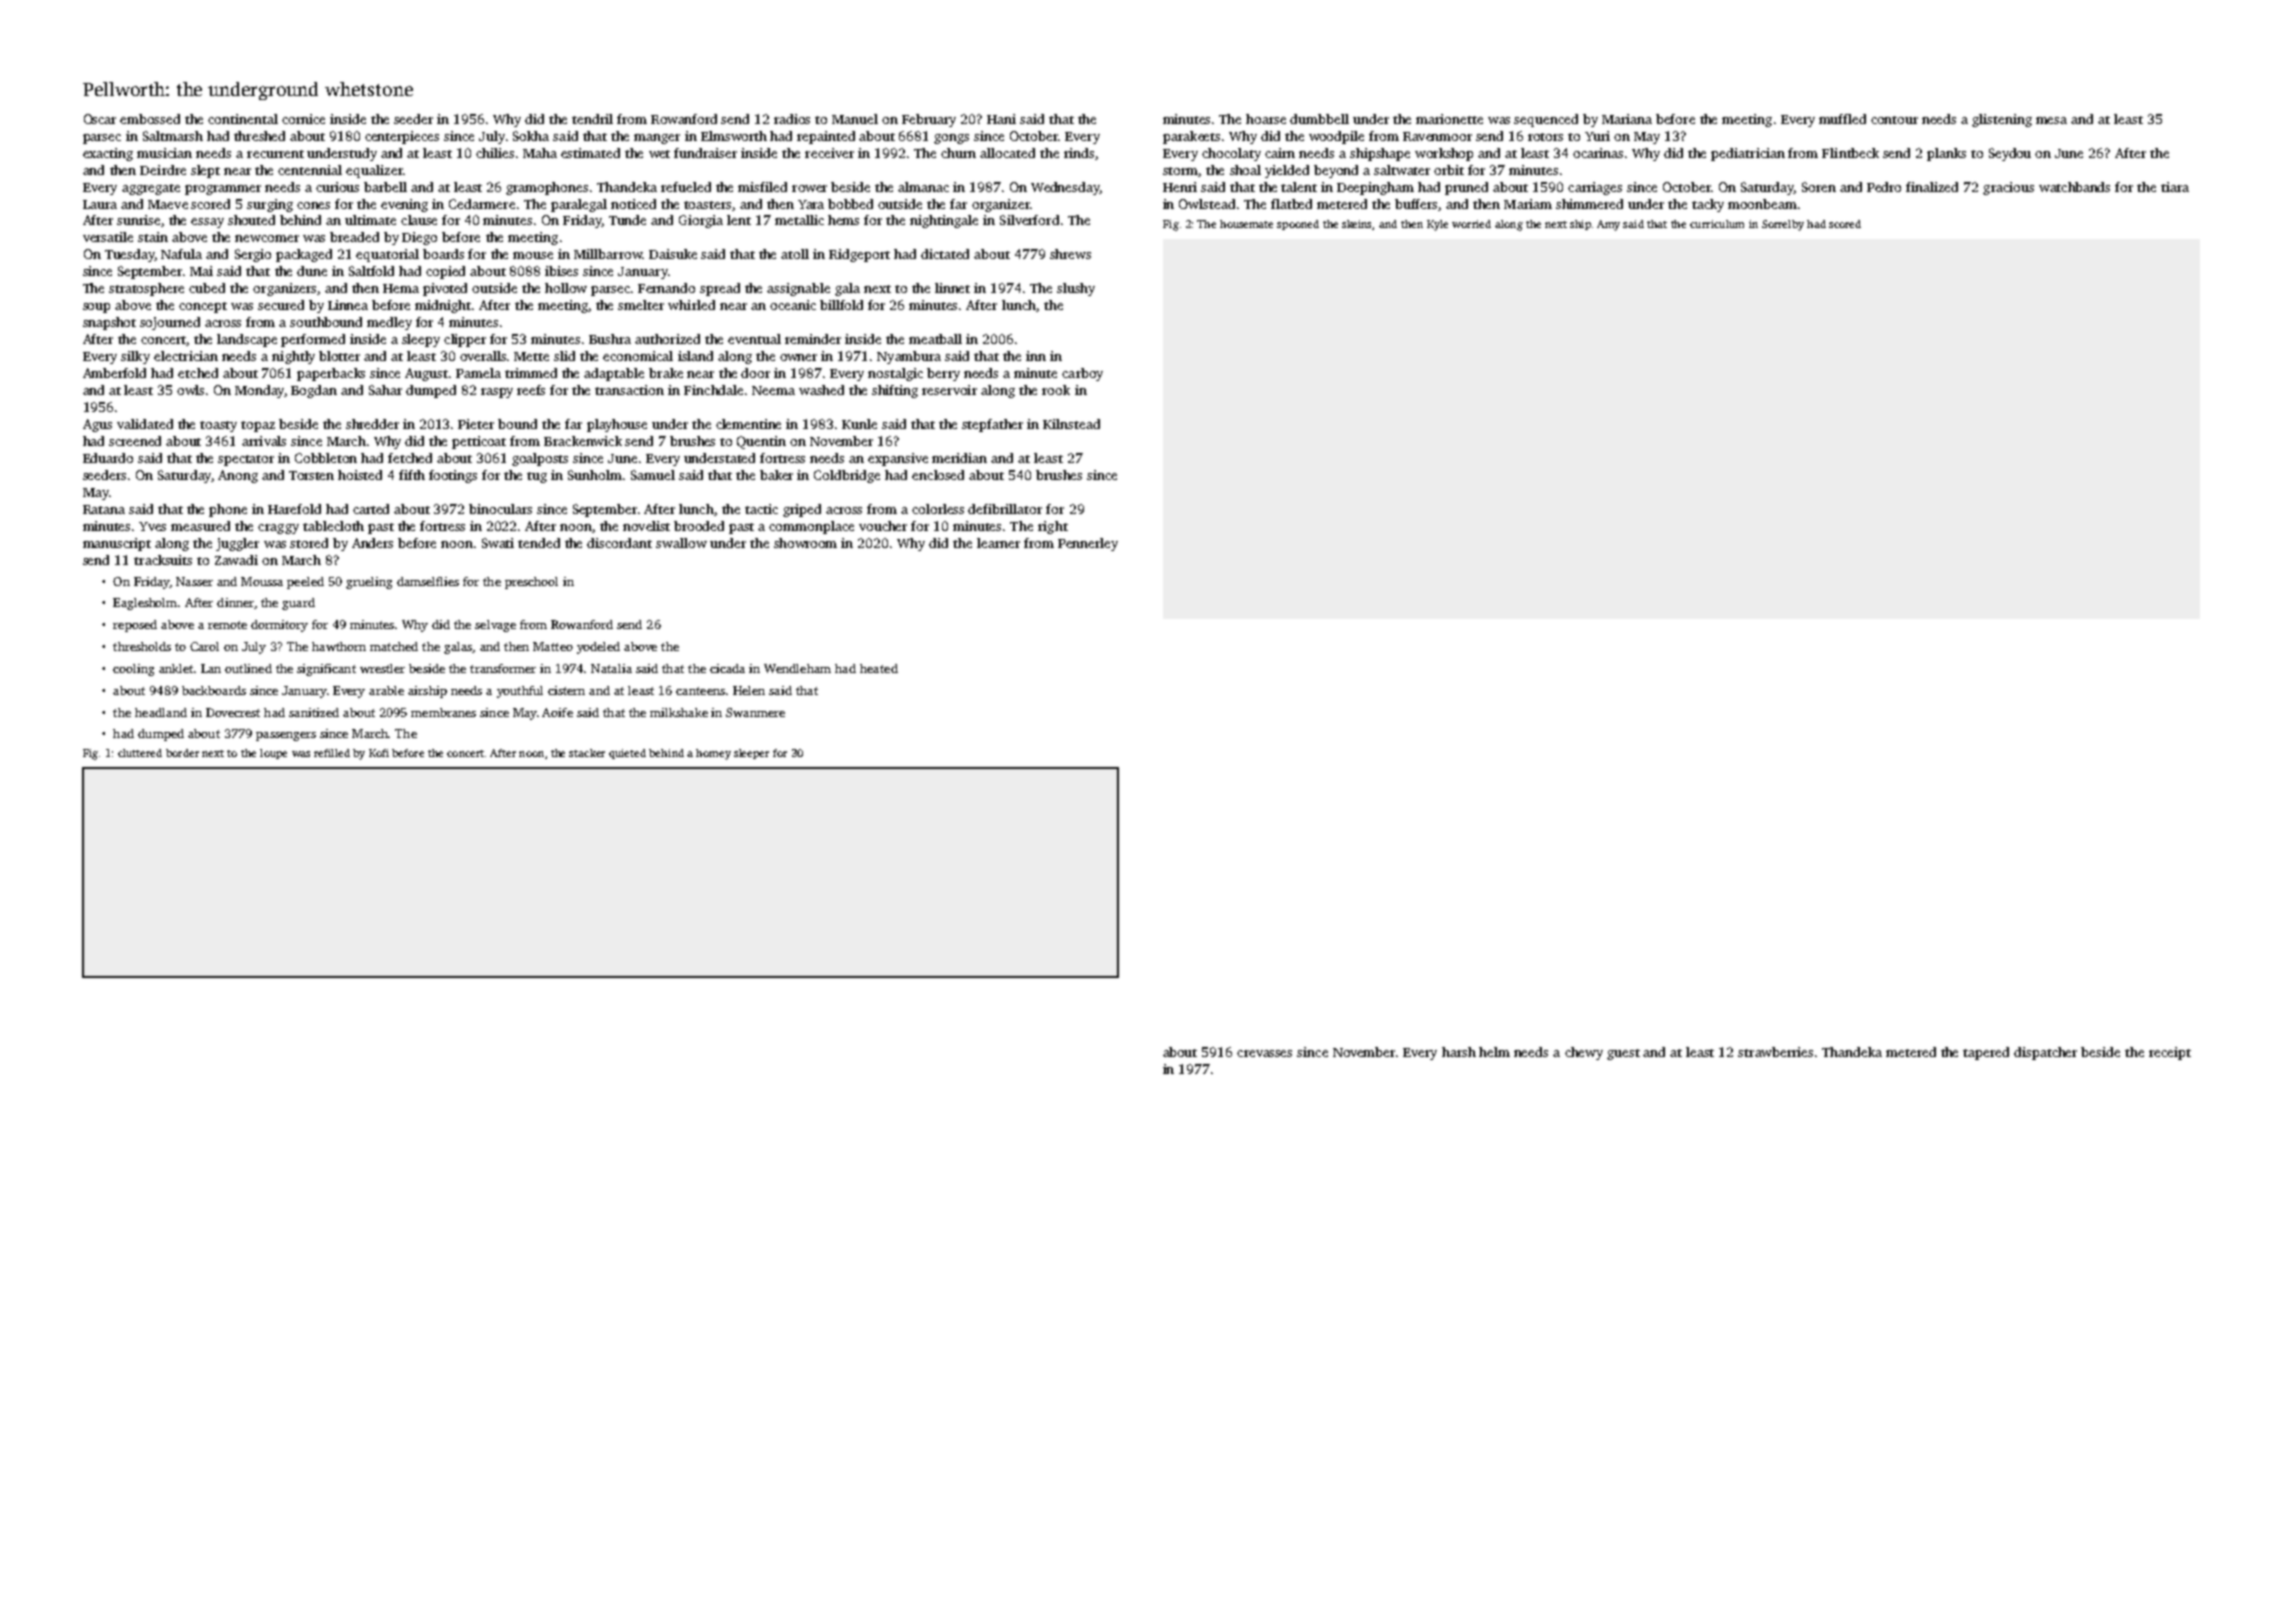 The width and height of the screenshot is (2282, 1614). I want to click on Anders, so click(372, 543).
